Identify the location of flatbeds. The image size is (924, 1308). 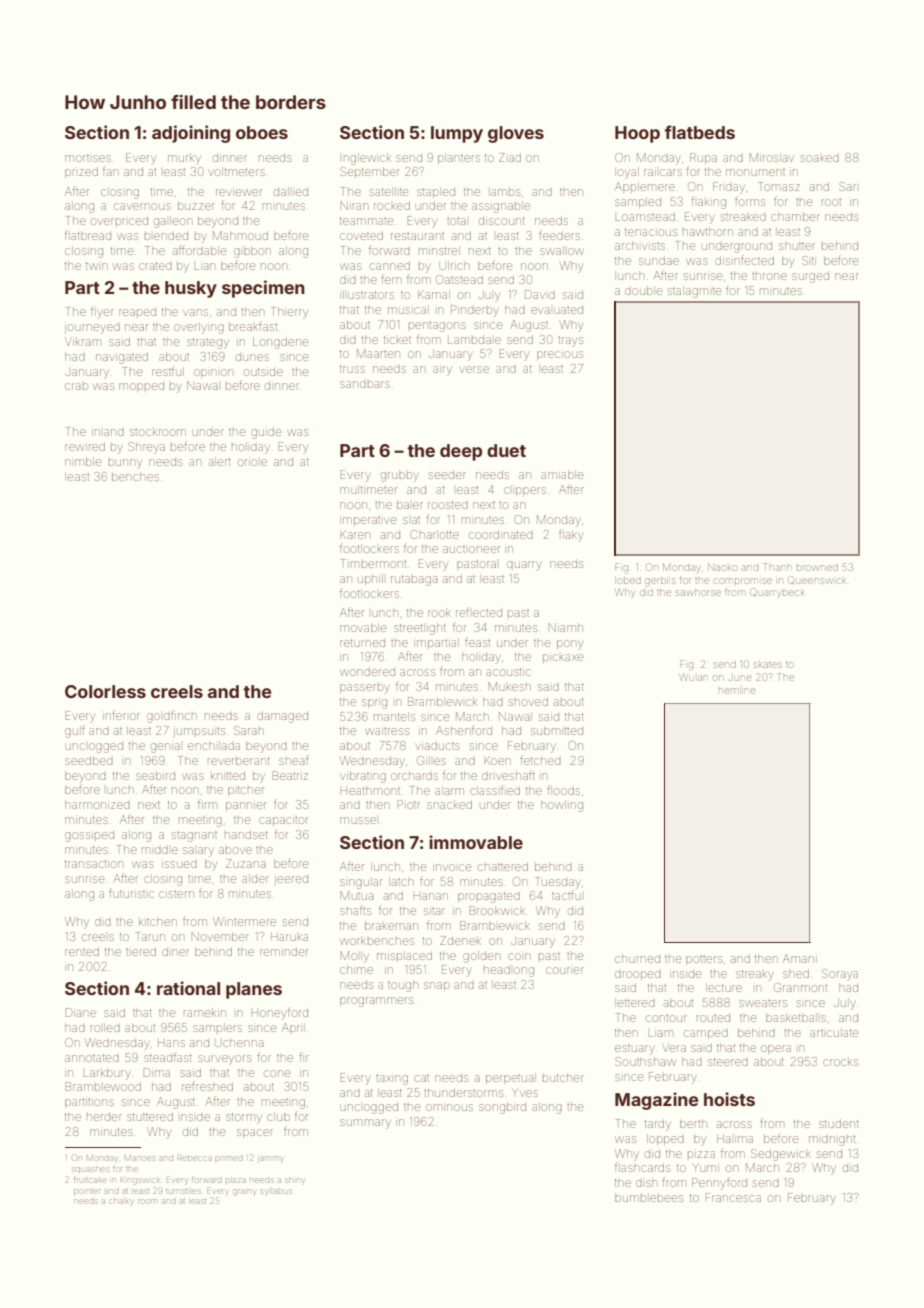
(699, 132).
